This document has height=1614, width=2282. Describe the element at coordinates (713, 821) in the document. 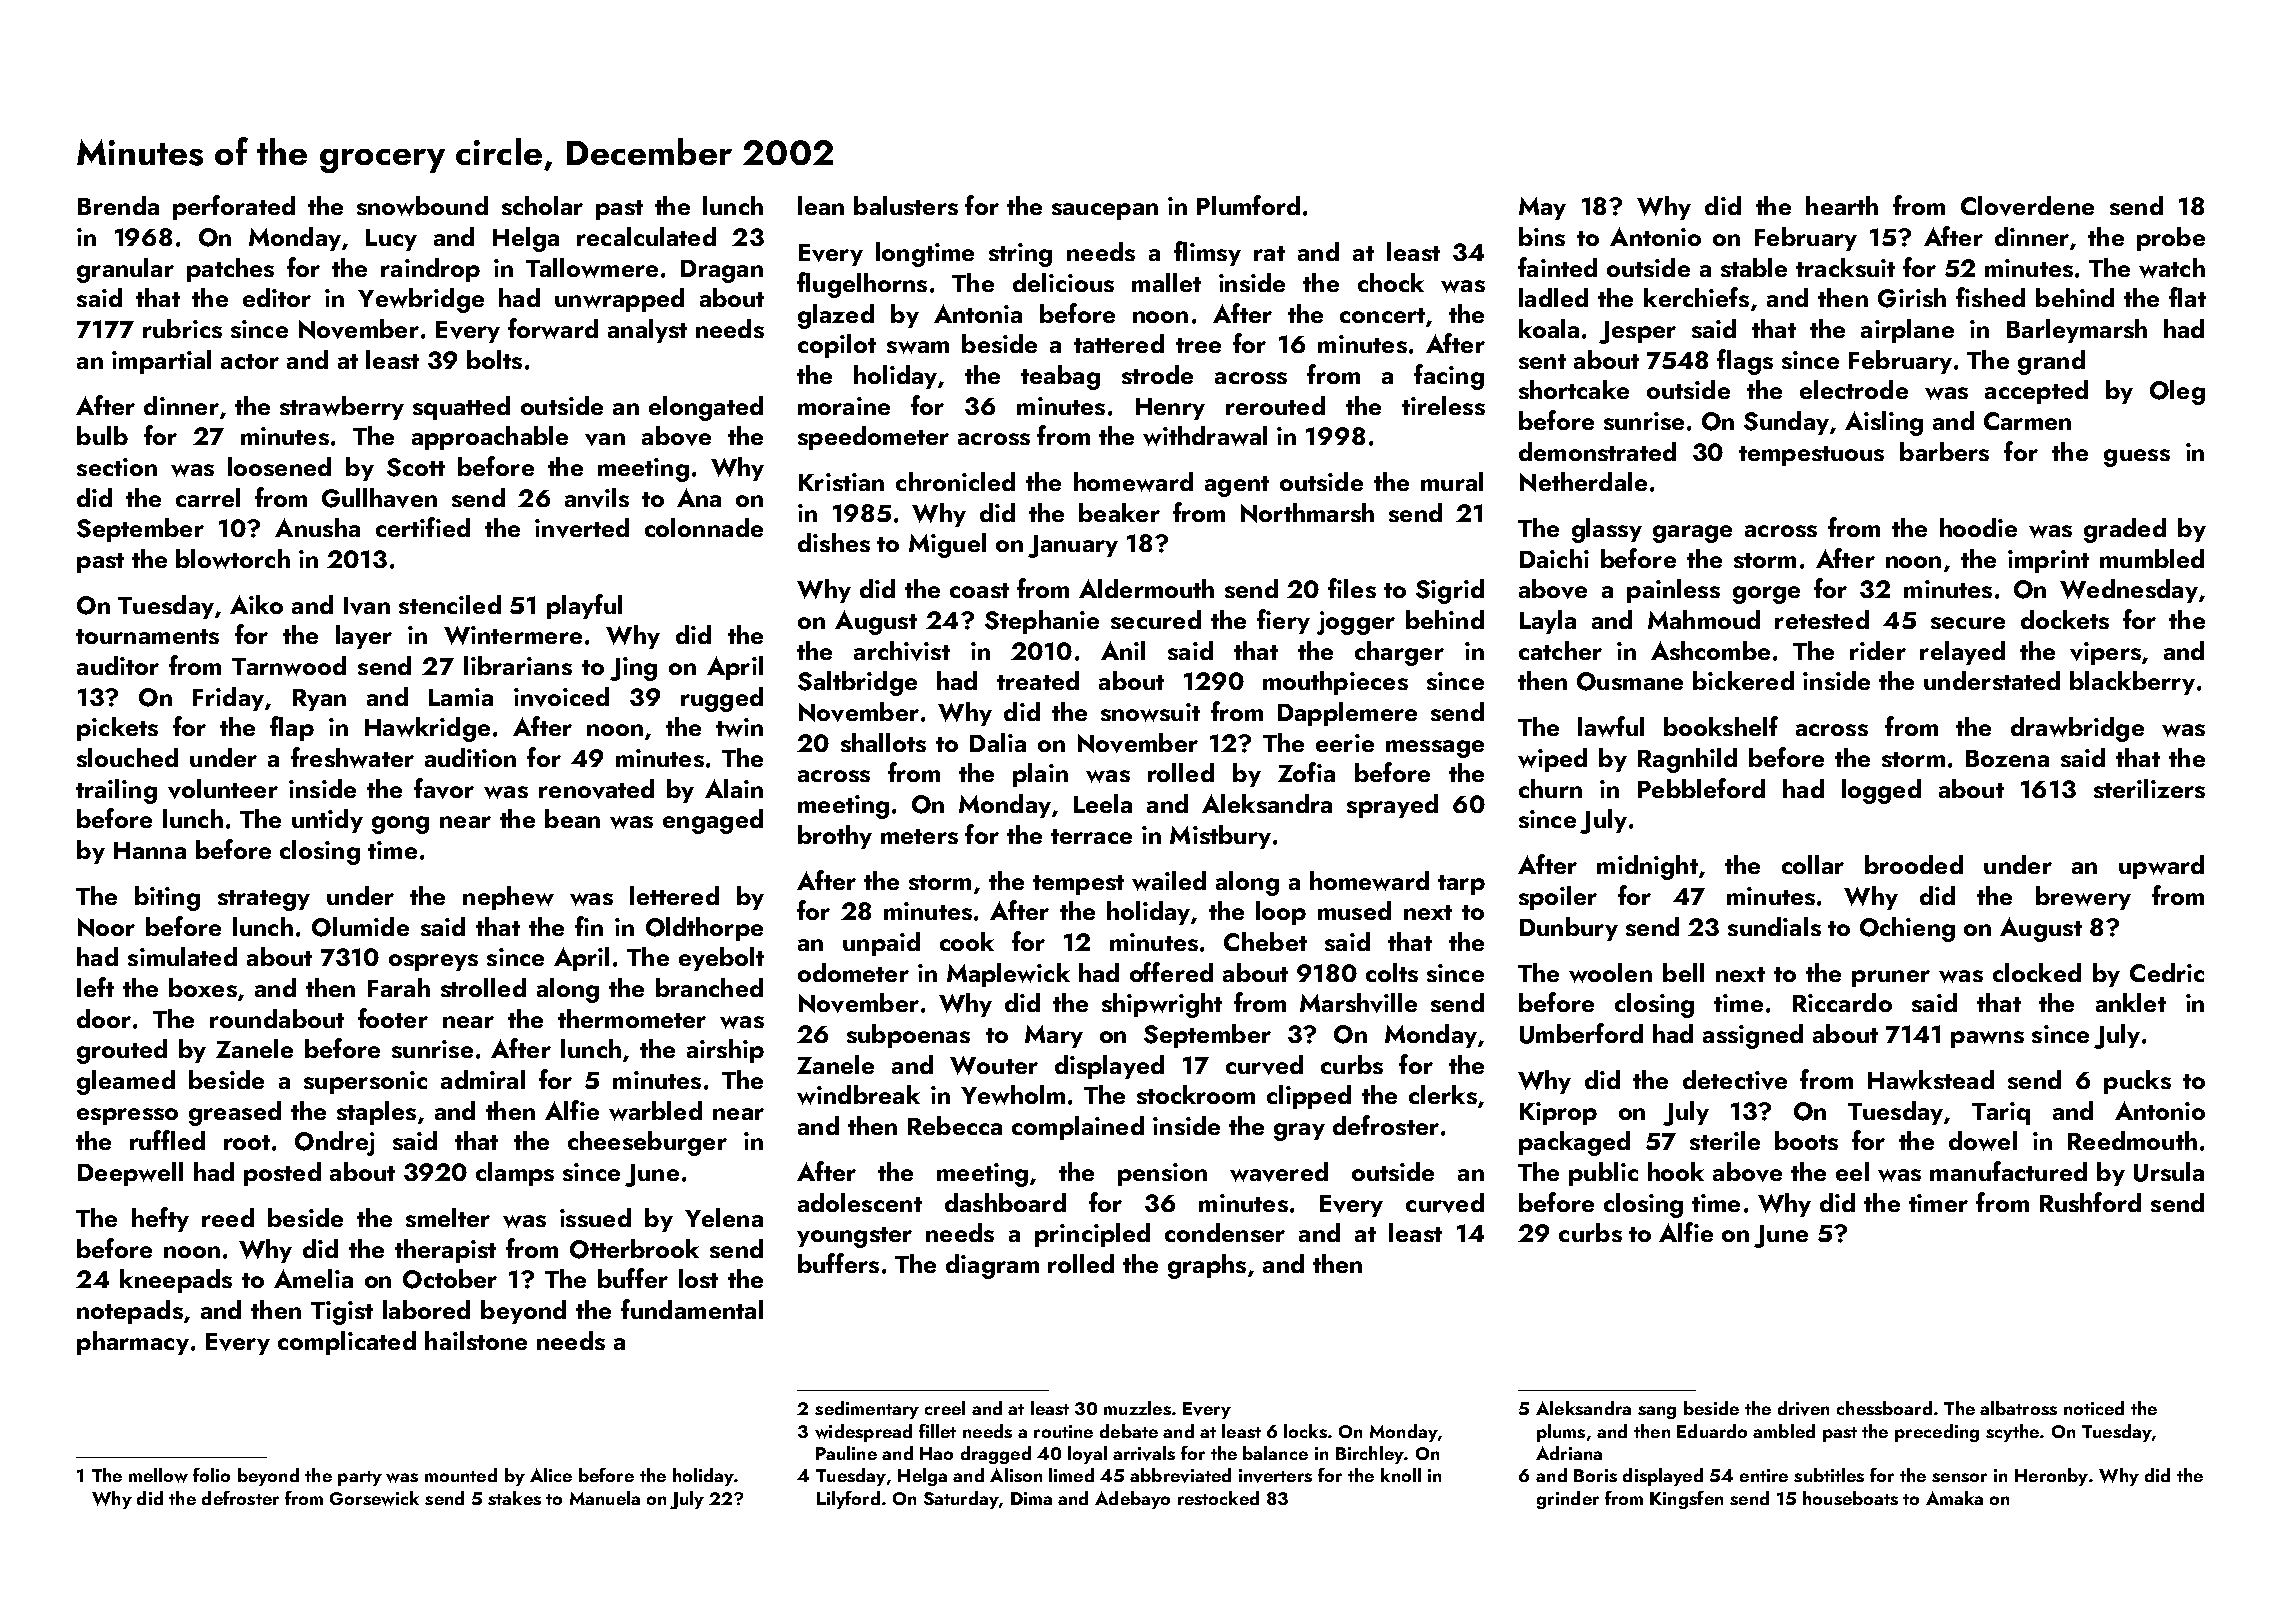

I see `engaged` at that location.
